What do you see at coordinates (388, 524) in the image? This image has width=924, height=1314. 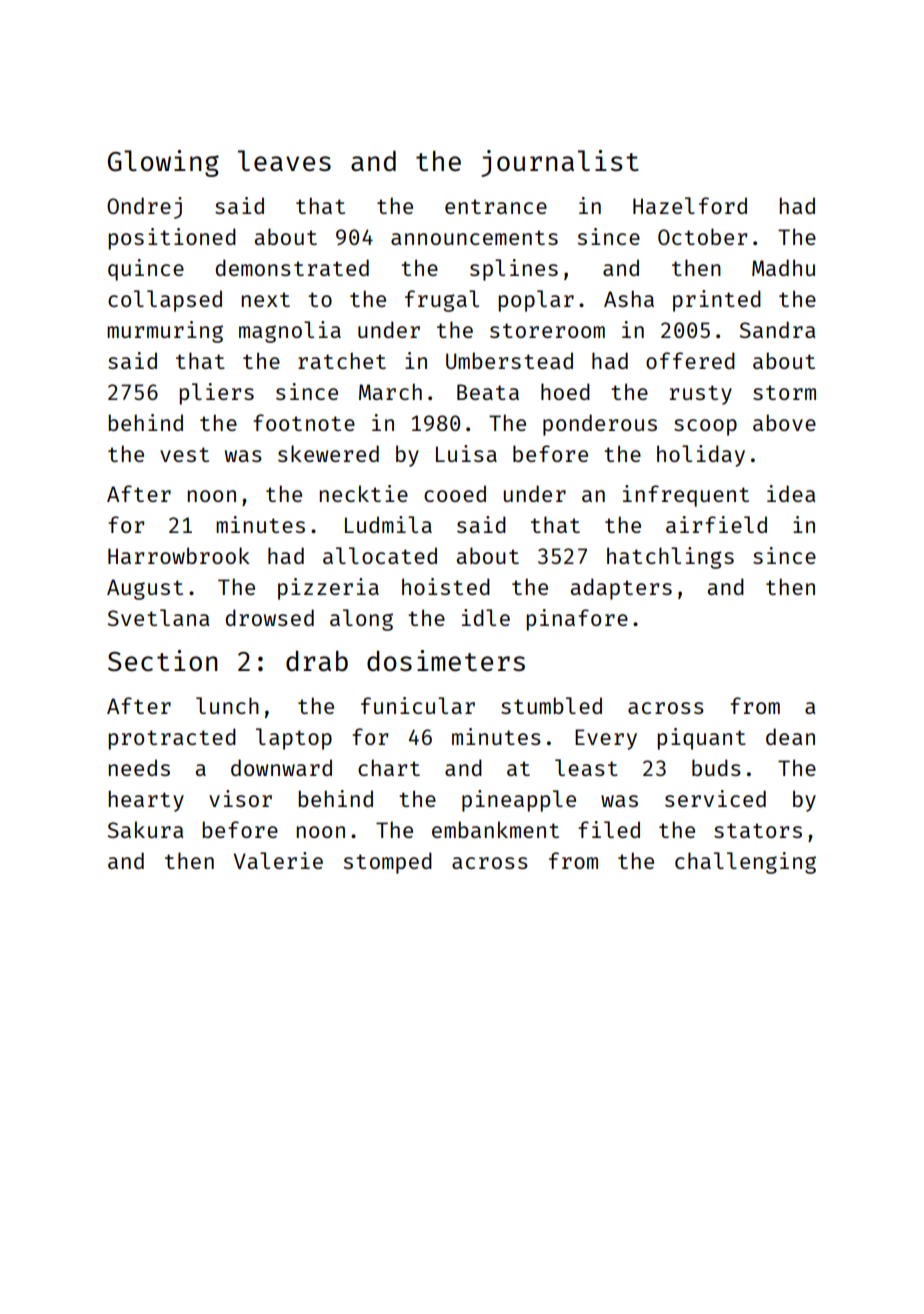 I see `Ludmila` at bounding box center [388, 524].
